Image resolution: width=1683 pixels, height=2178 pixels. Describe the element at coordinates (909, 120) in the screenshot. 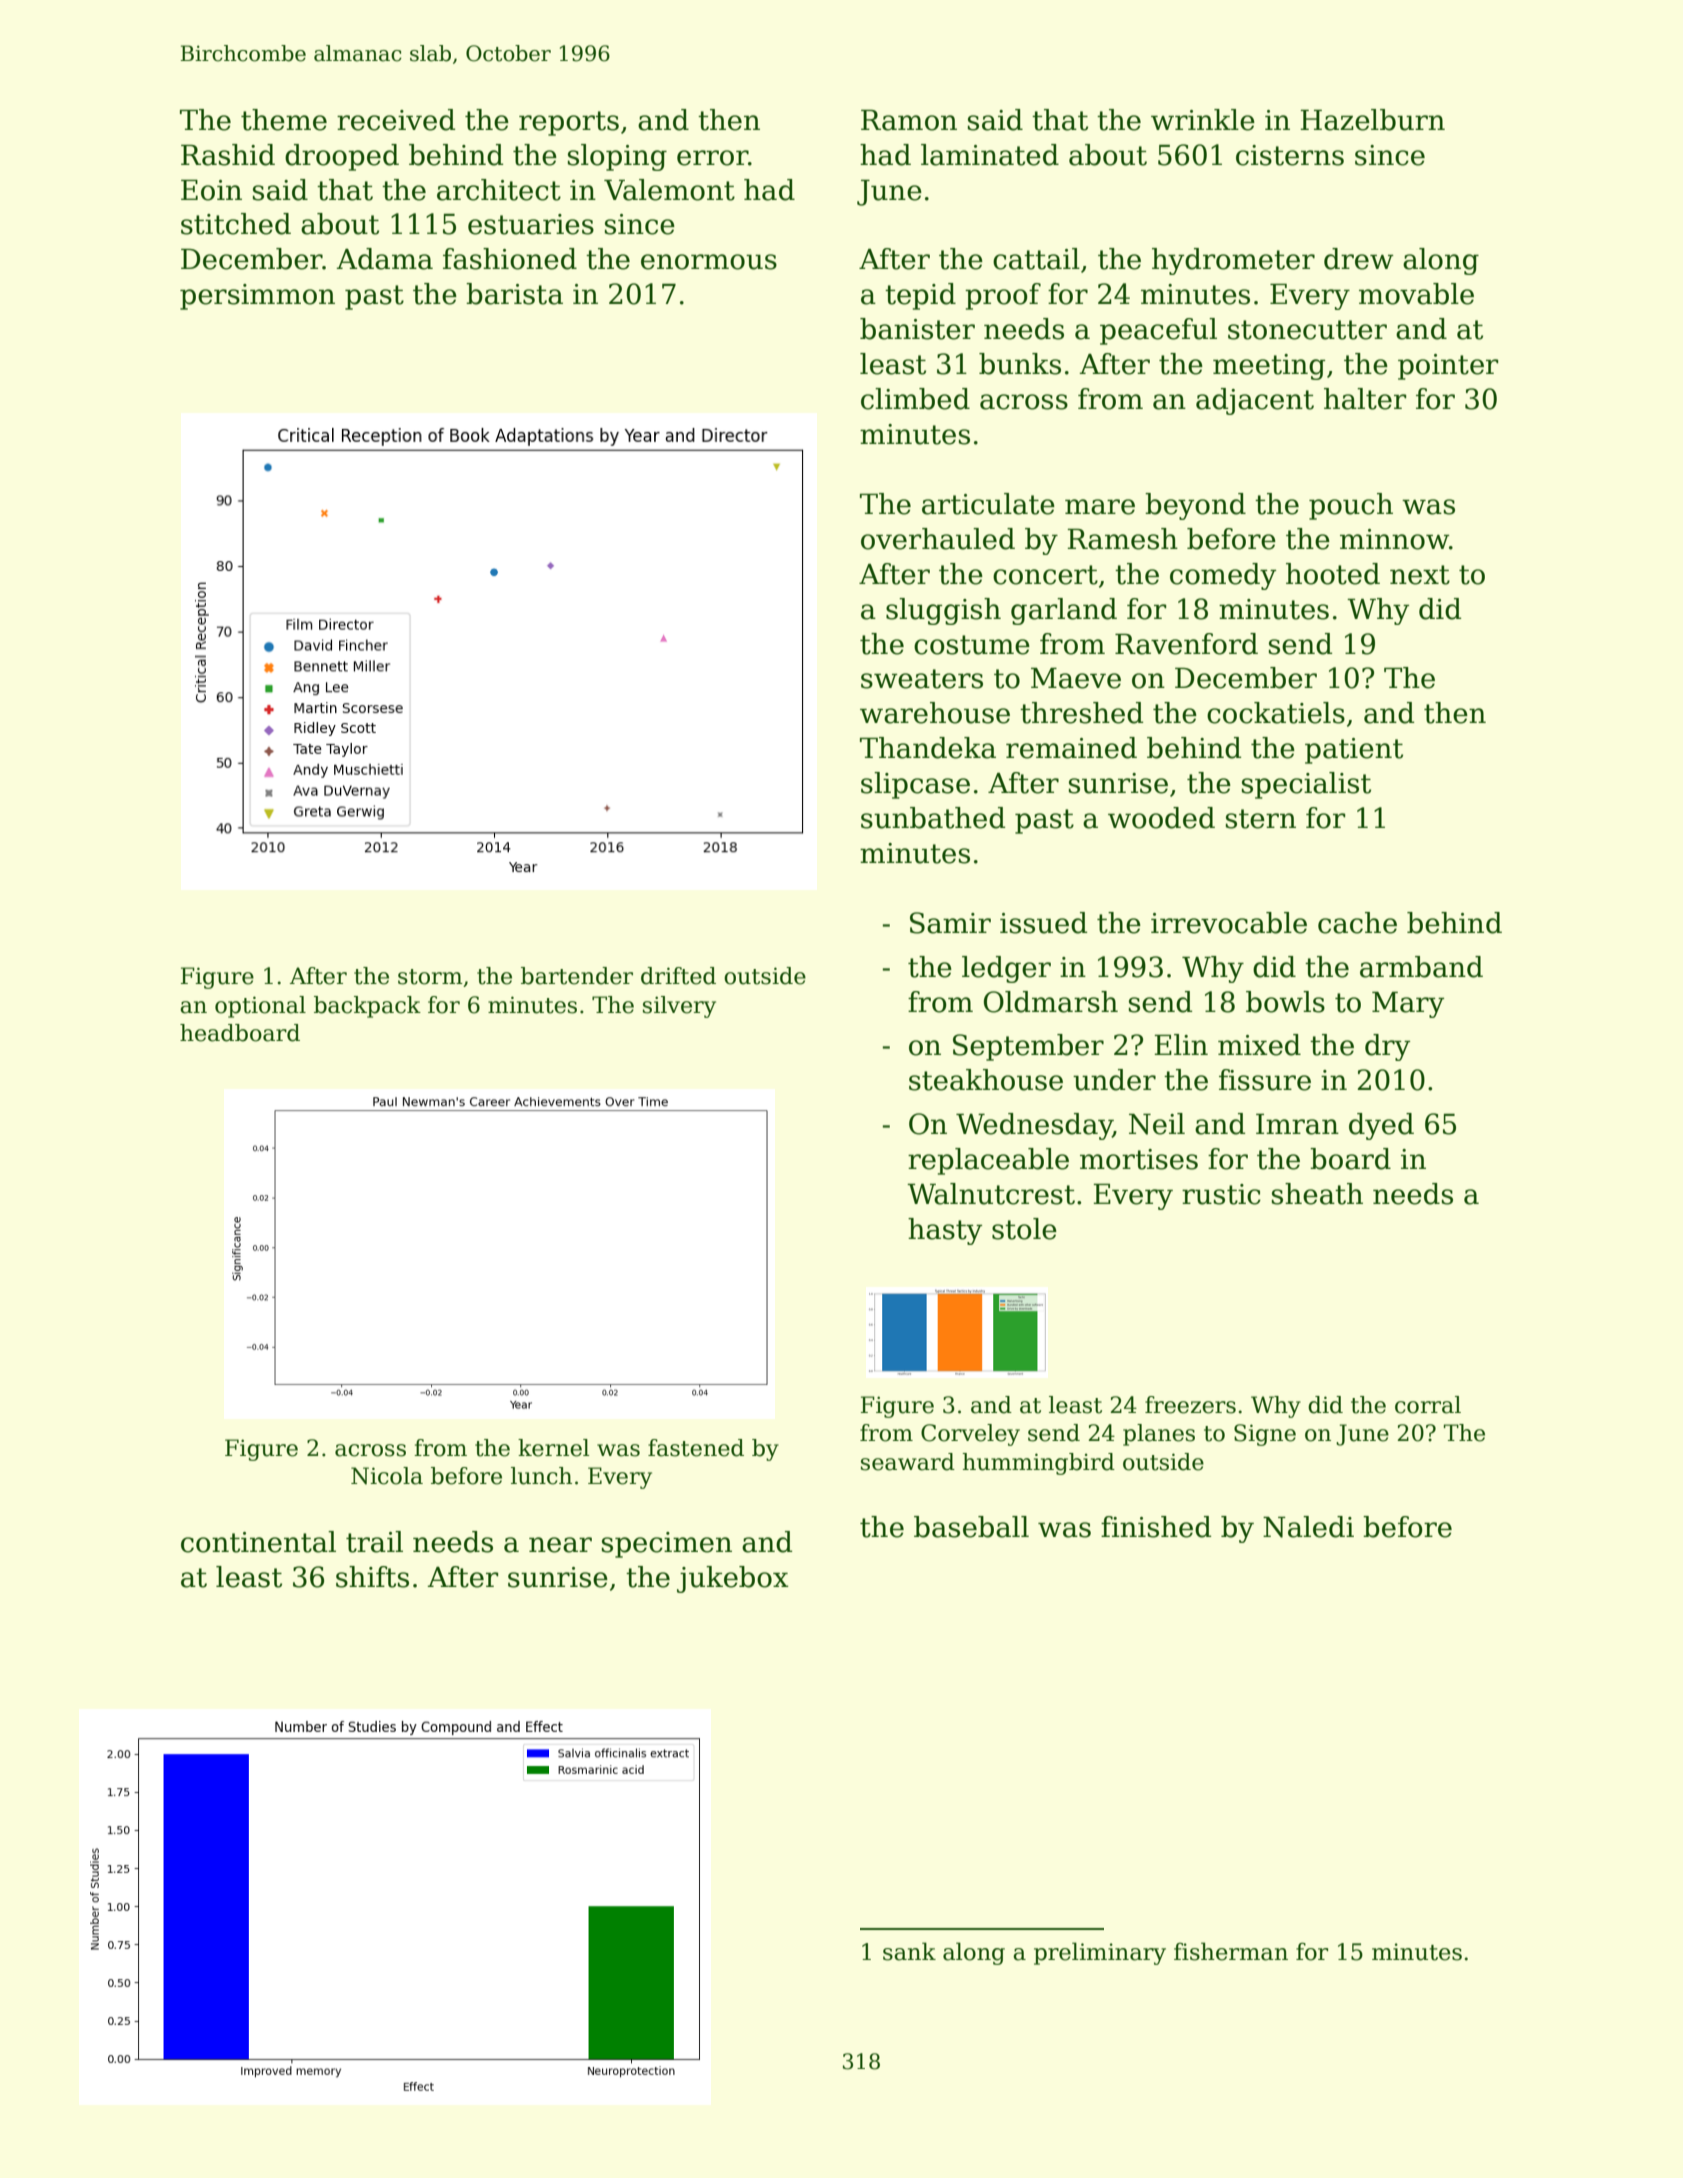

I see `Ramon` at that location.
